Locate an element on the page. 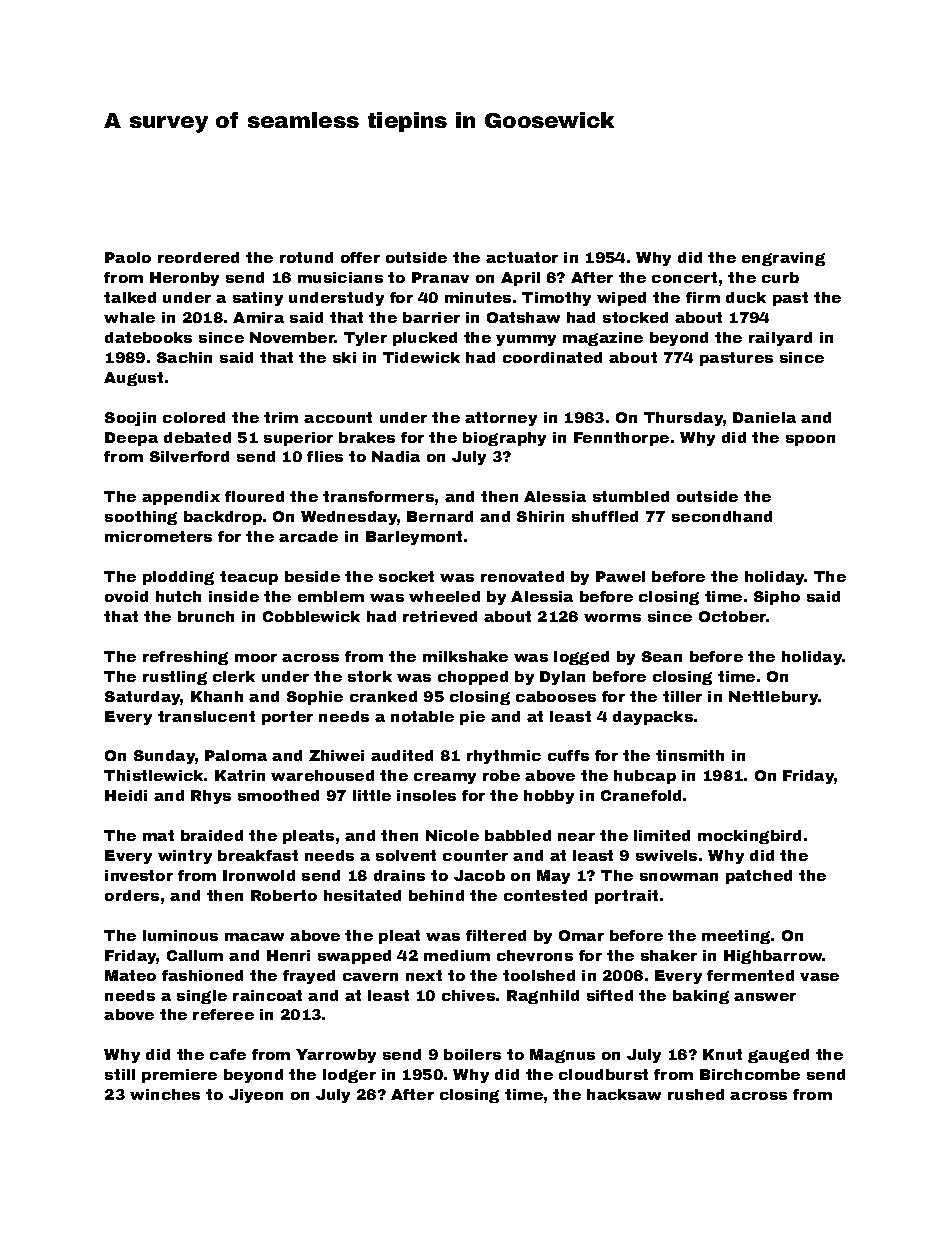 The image size is (952, 1233). Jiyeon is located at coordinates (256, 1096).
